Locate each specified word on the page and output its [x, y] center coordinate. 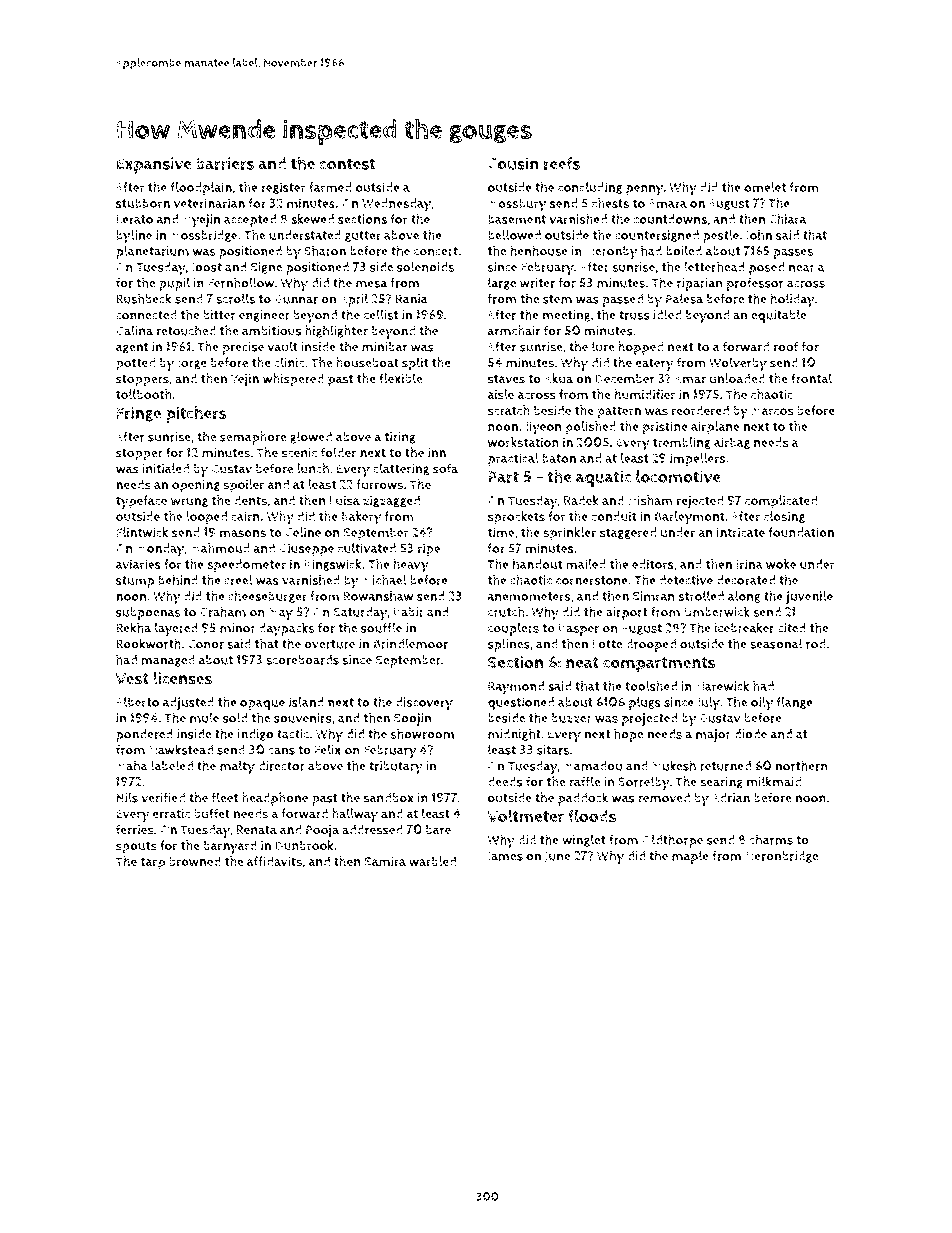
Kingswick [333, 565]
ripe [429, 550]
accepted [250, 220]
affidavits [274, 861]
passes [793, 253]
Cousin [513, 163]
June [558, 857]
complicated [781, 502]
